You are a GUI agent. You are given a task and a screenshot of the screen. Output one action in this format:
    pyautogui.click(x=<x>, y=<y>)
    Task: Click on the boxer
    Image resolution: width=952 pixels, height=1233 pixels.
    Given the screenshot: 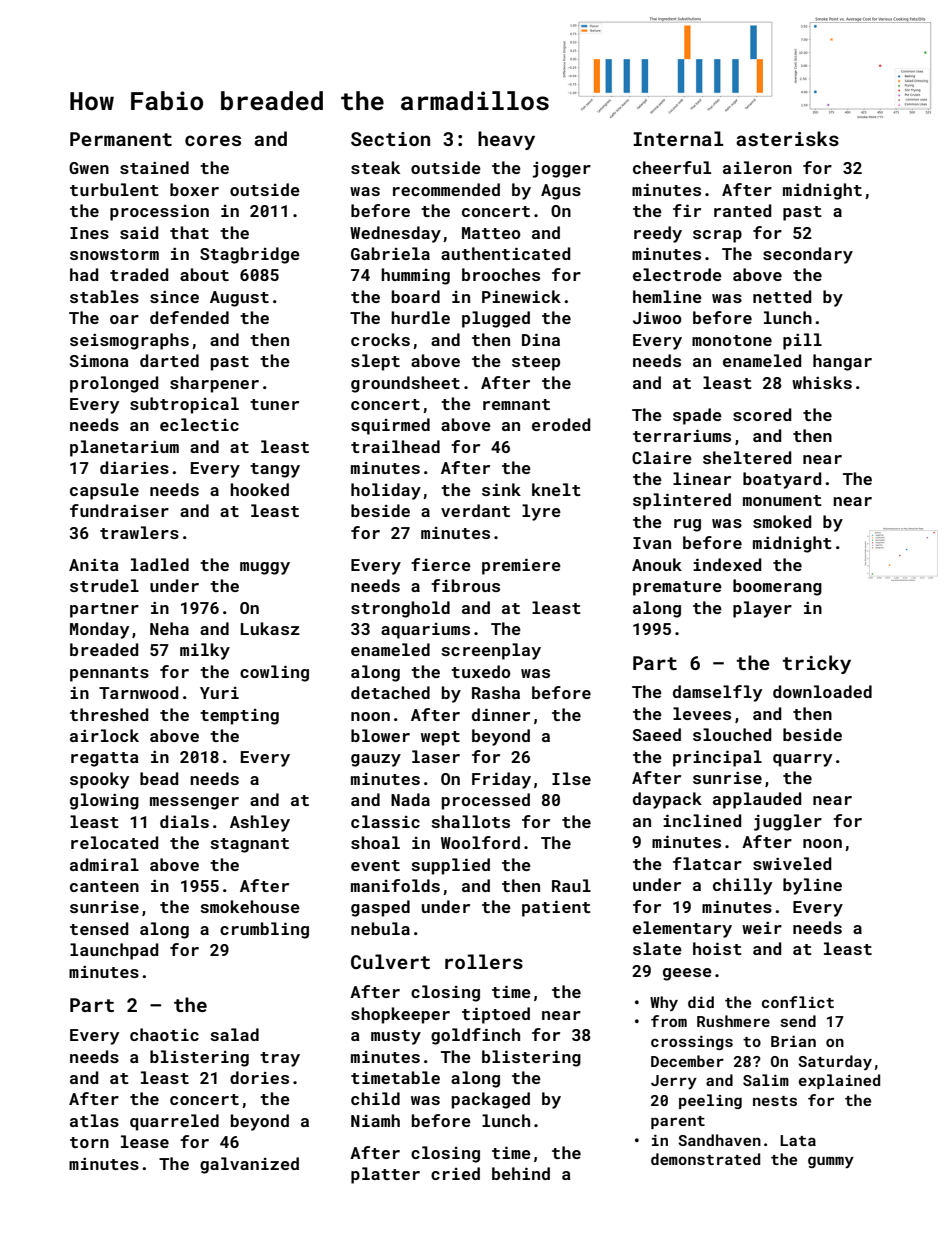 What is the action you would take?
    pyautogui.click(x=194, y=189)
